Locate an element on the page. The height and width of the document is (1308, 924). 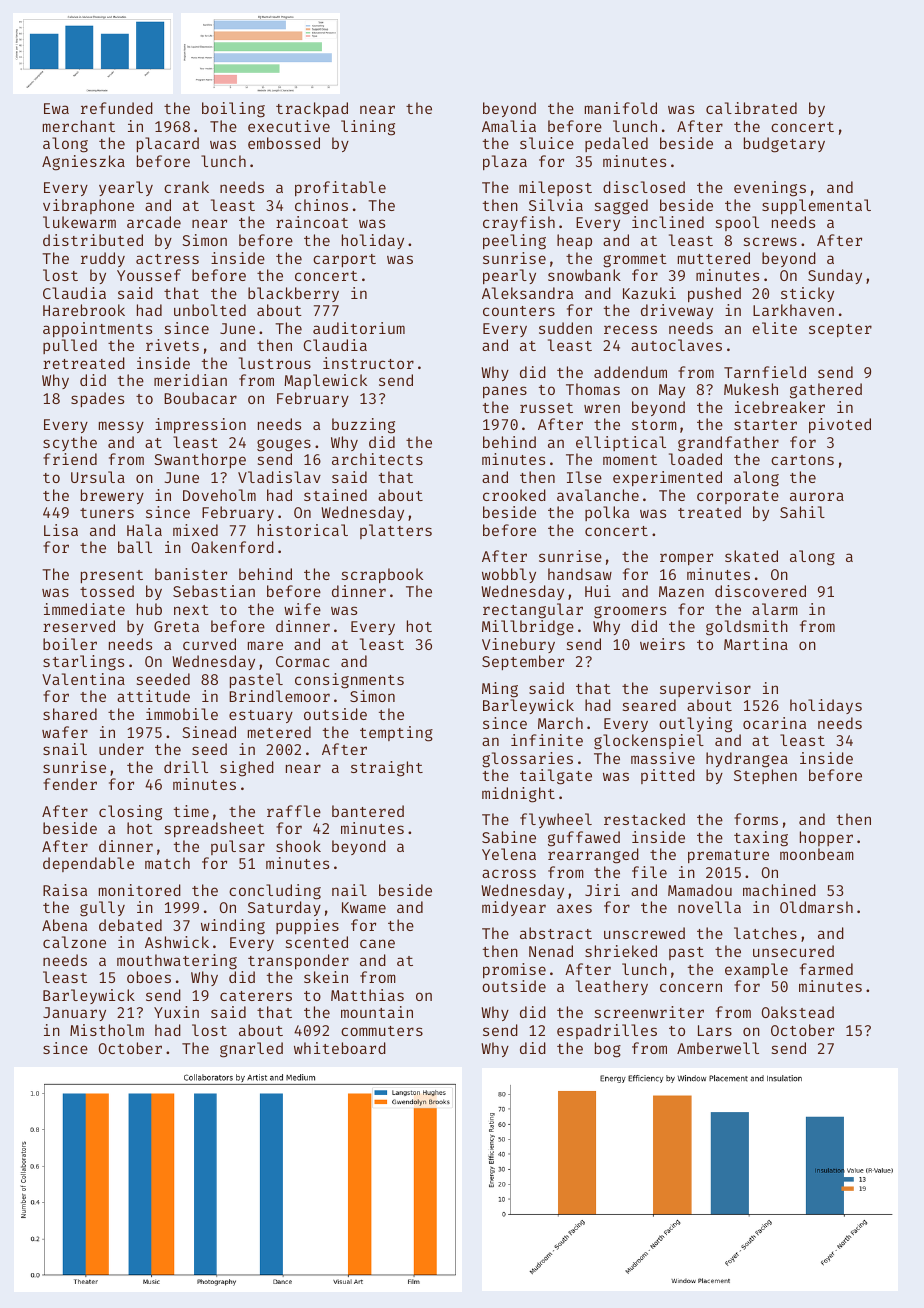
bog is located at coordinates (608, 1050).
